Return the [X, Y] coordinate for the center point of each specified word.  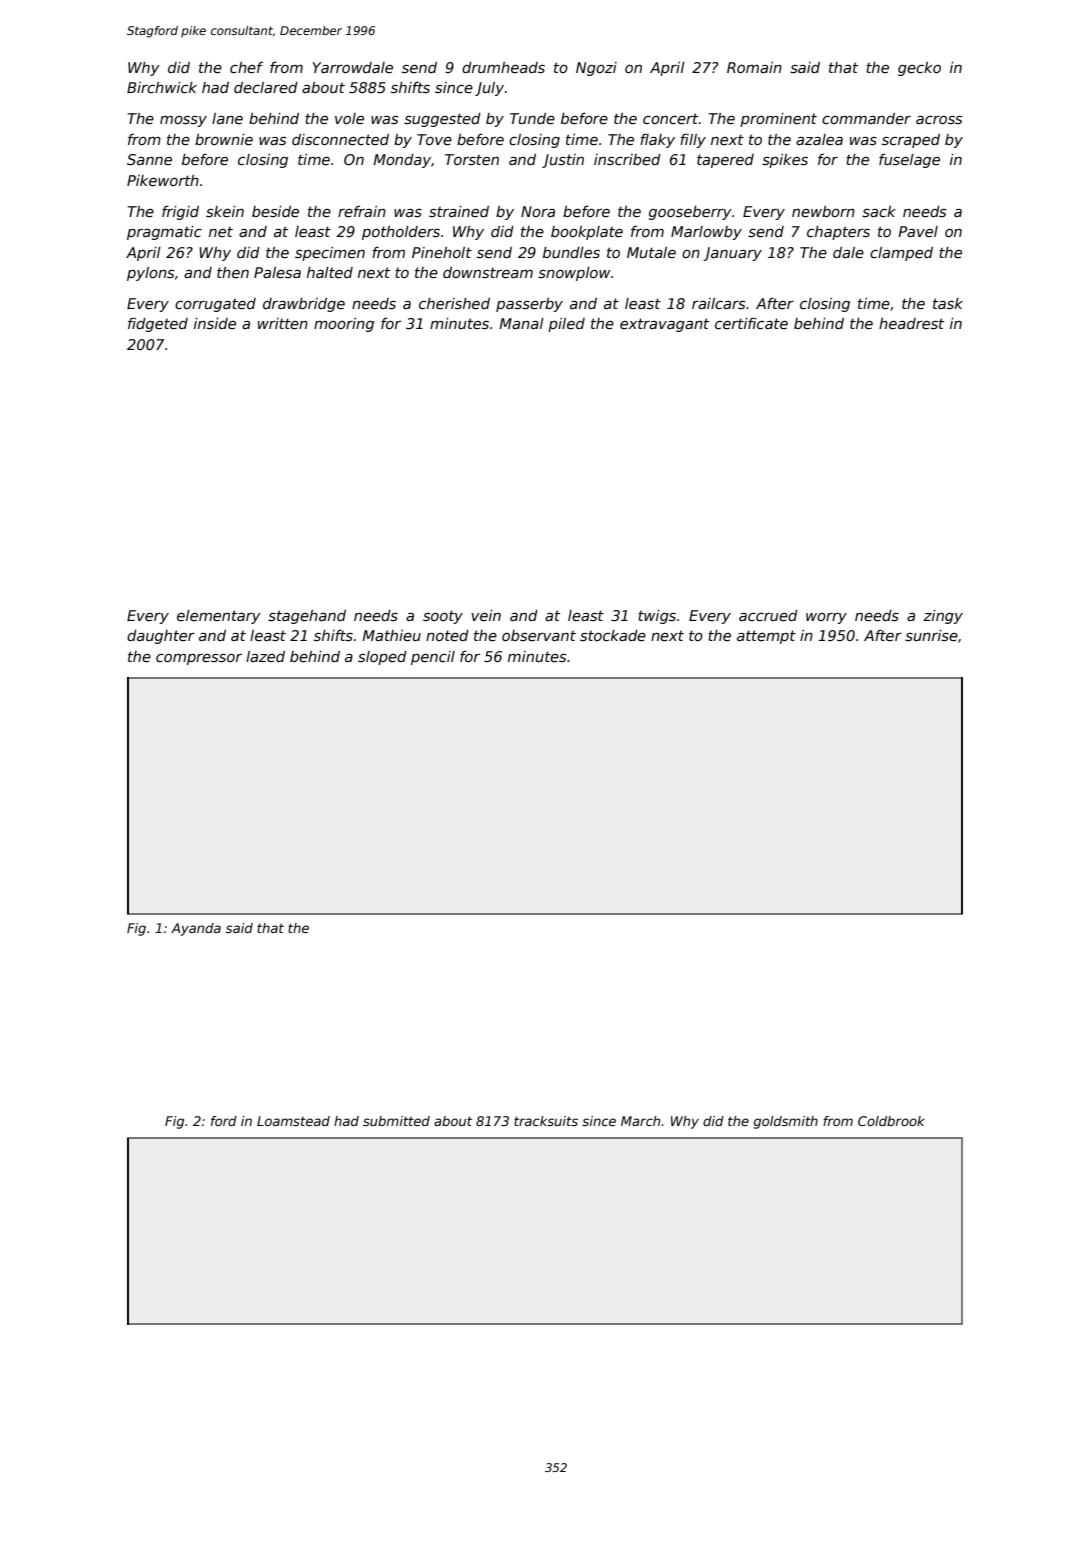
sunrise [931, 635]
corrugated [215, 305]
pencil [433, 658]
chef [246, 67]
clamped [901, 254]
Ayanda [196, 929]
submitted [396, 1121]
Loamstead [293, 1121]
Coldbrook [891, 1121]
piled [566, 325]
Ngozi [596, 69]
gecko [919, 69]
